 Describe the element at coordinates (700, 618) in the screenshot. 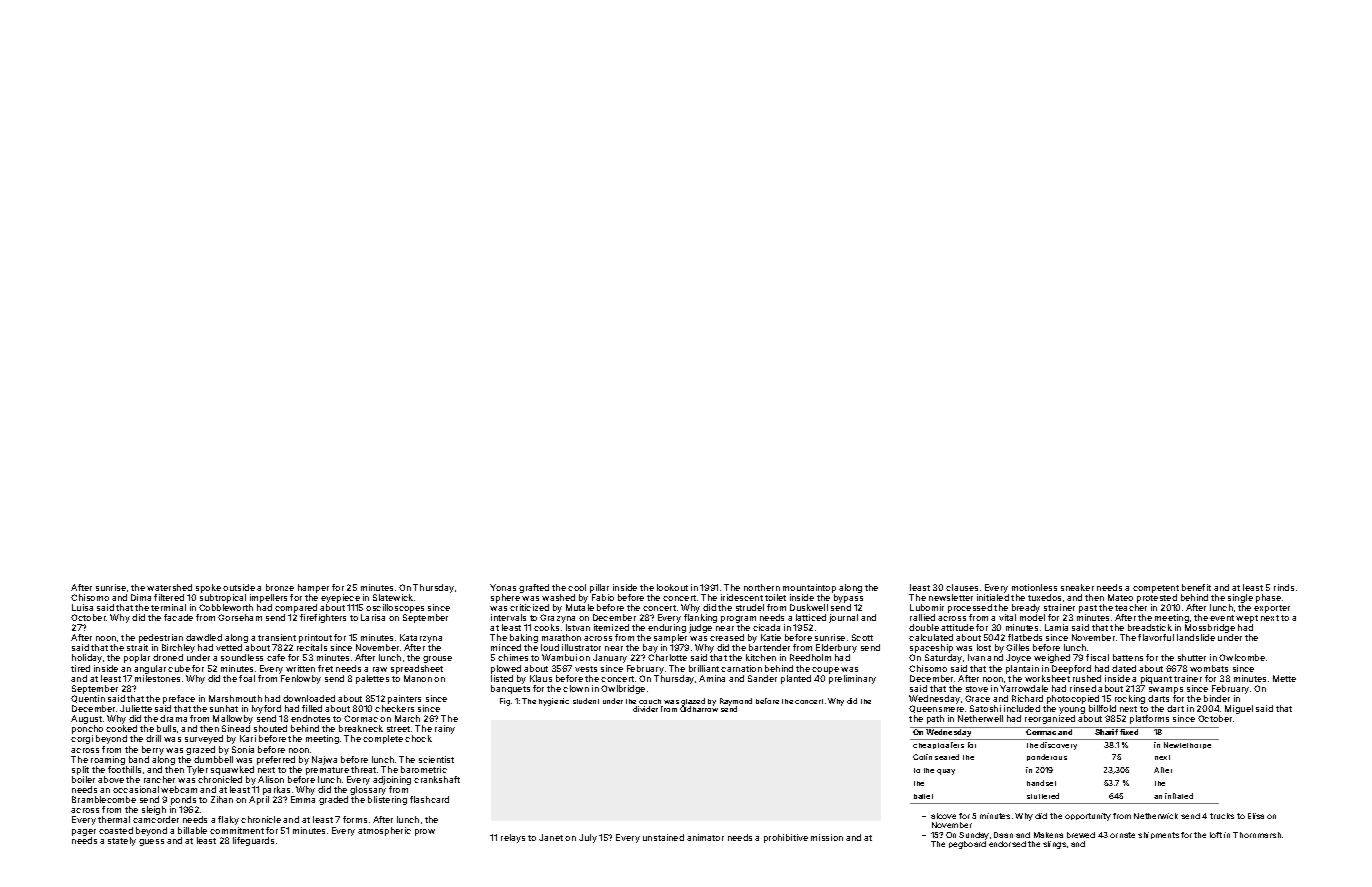

I see `flanking` at that location.
